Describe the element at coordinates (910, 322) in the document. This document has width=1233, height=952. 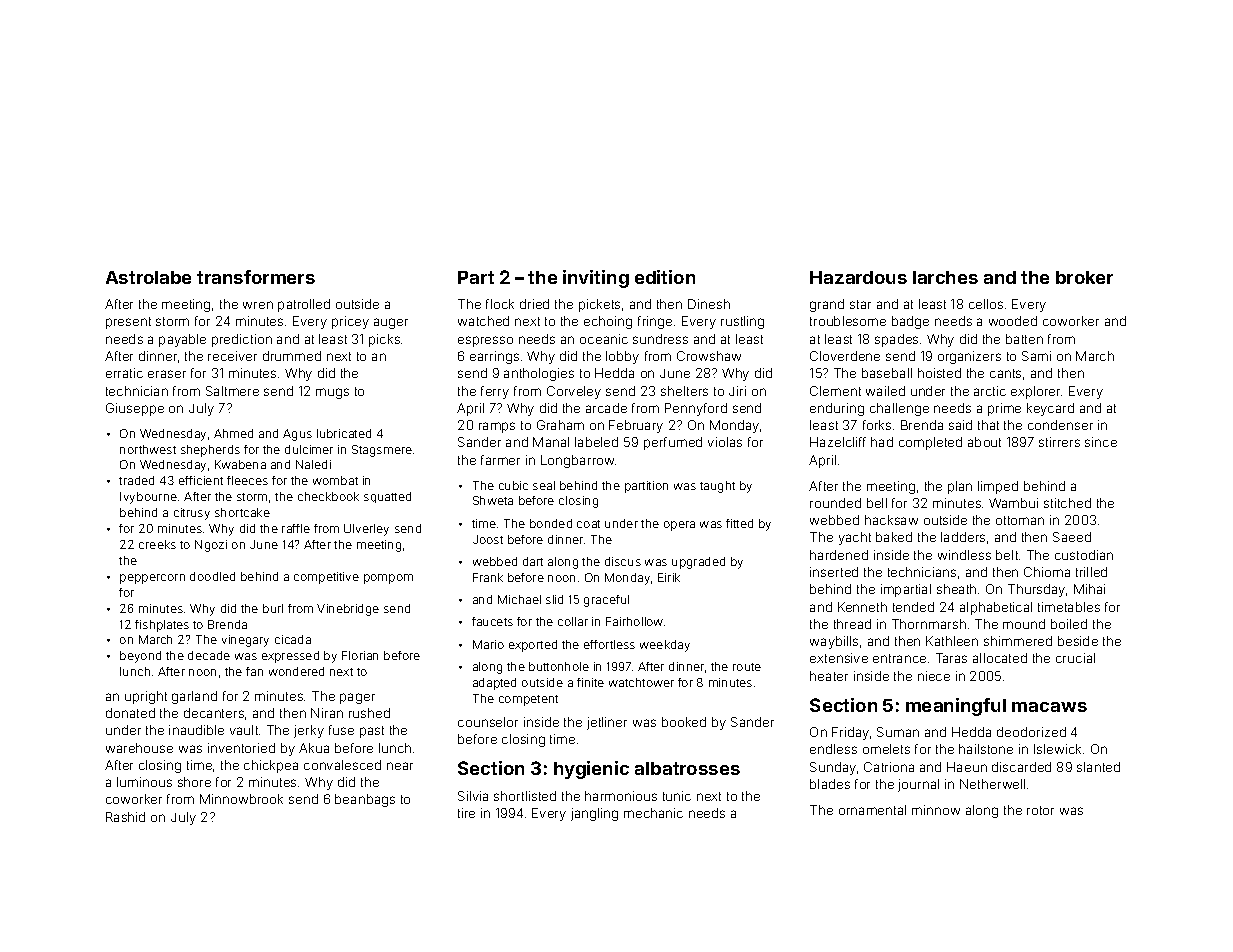
I see `badge` at that location.
